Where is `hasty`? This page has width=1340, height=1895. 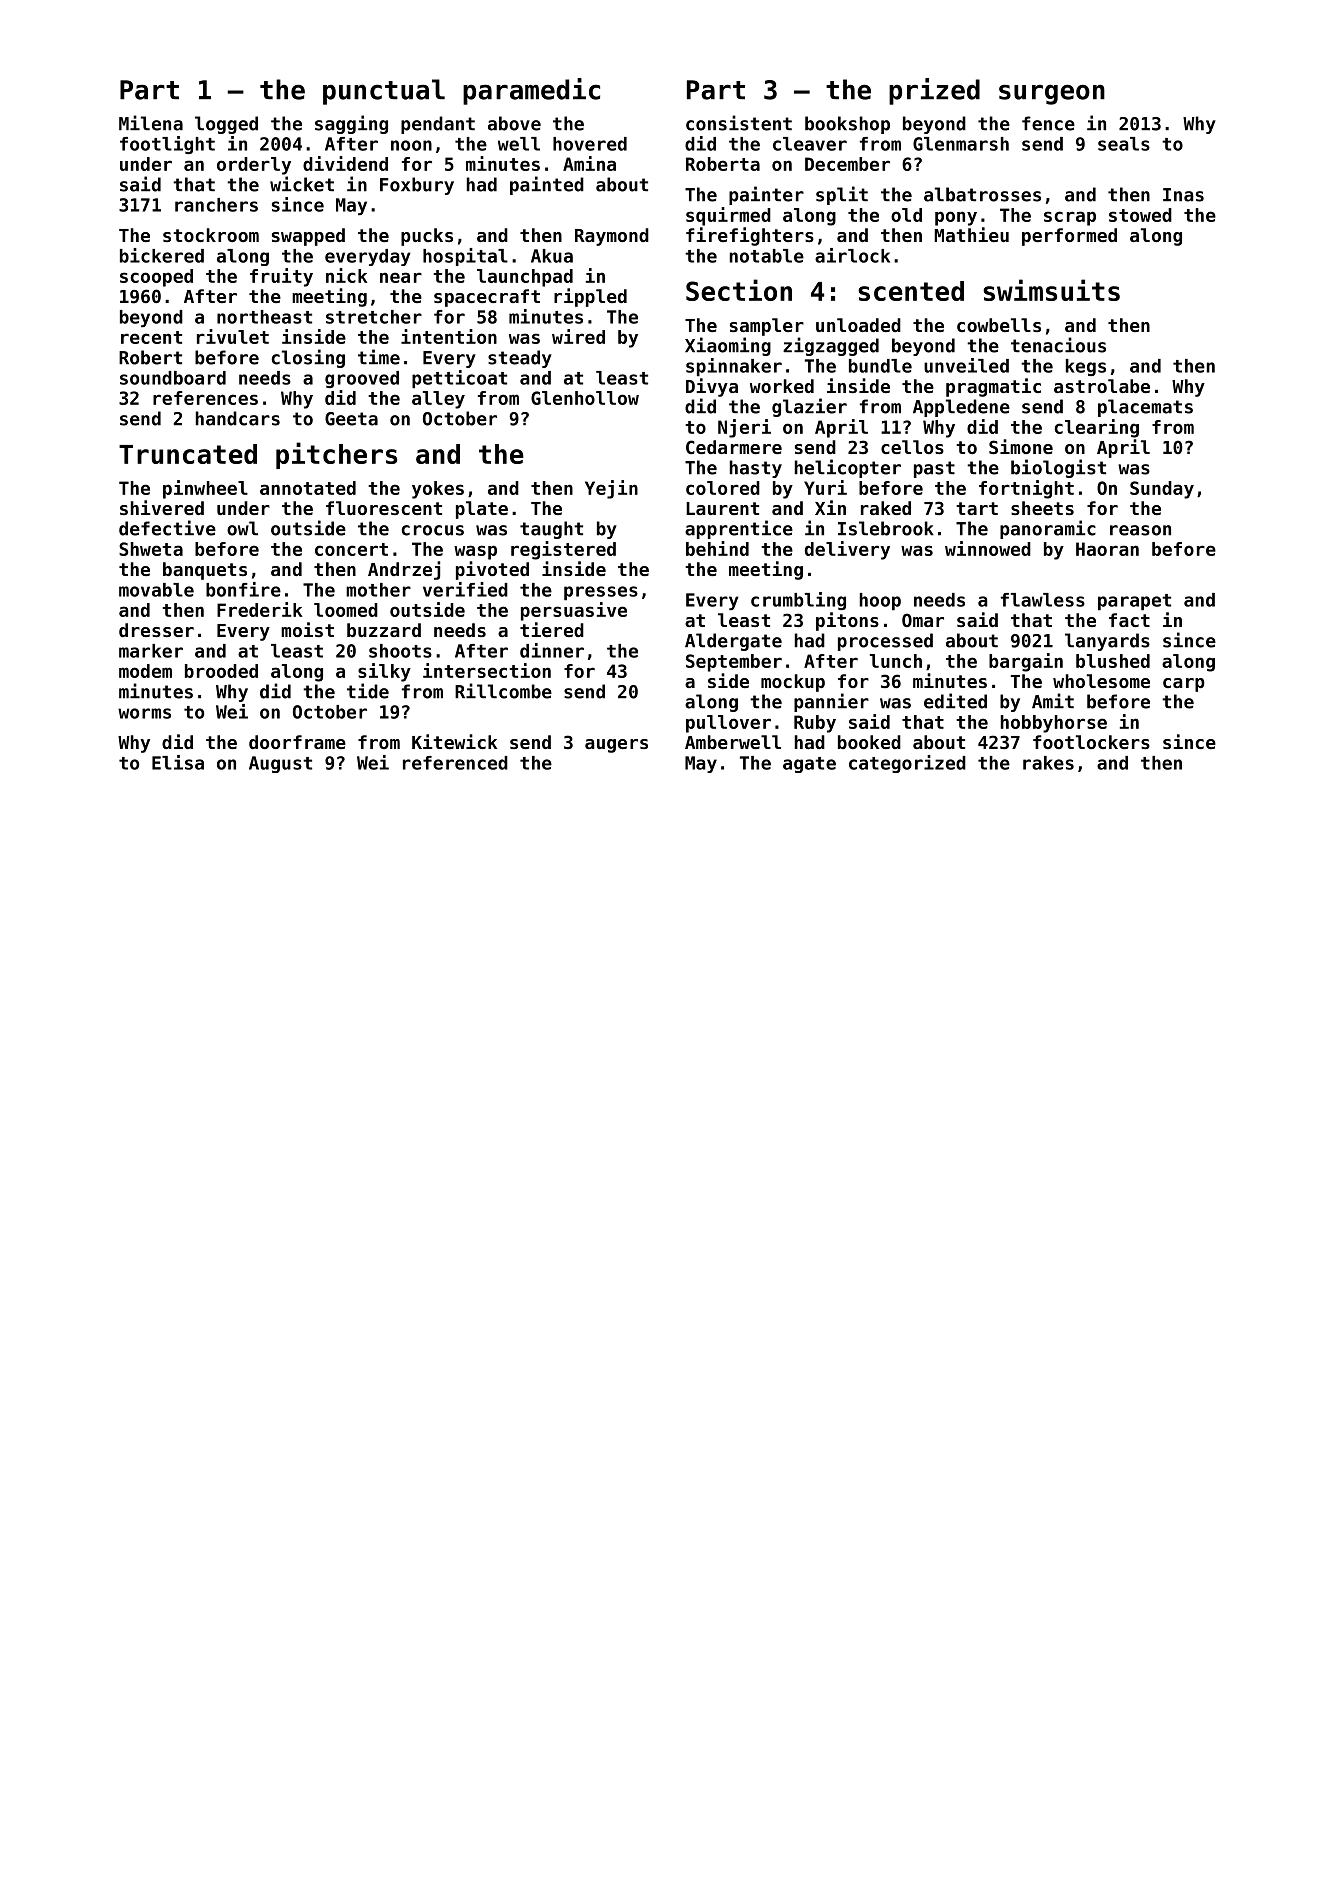
hasty is located at coordinates (756, 469).
